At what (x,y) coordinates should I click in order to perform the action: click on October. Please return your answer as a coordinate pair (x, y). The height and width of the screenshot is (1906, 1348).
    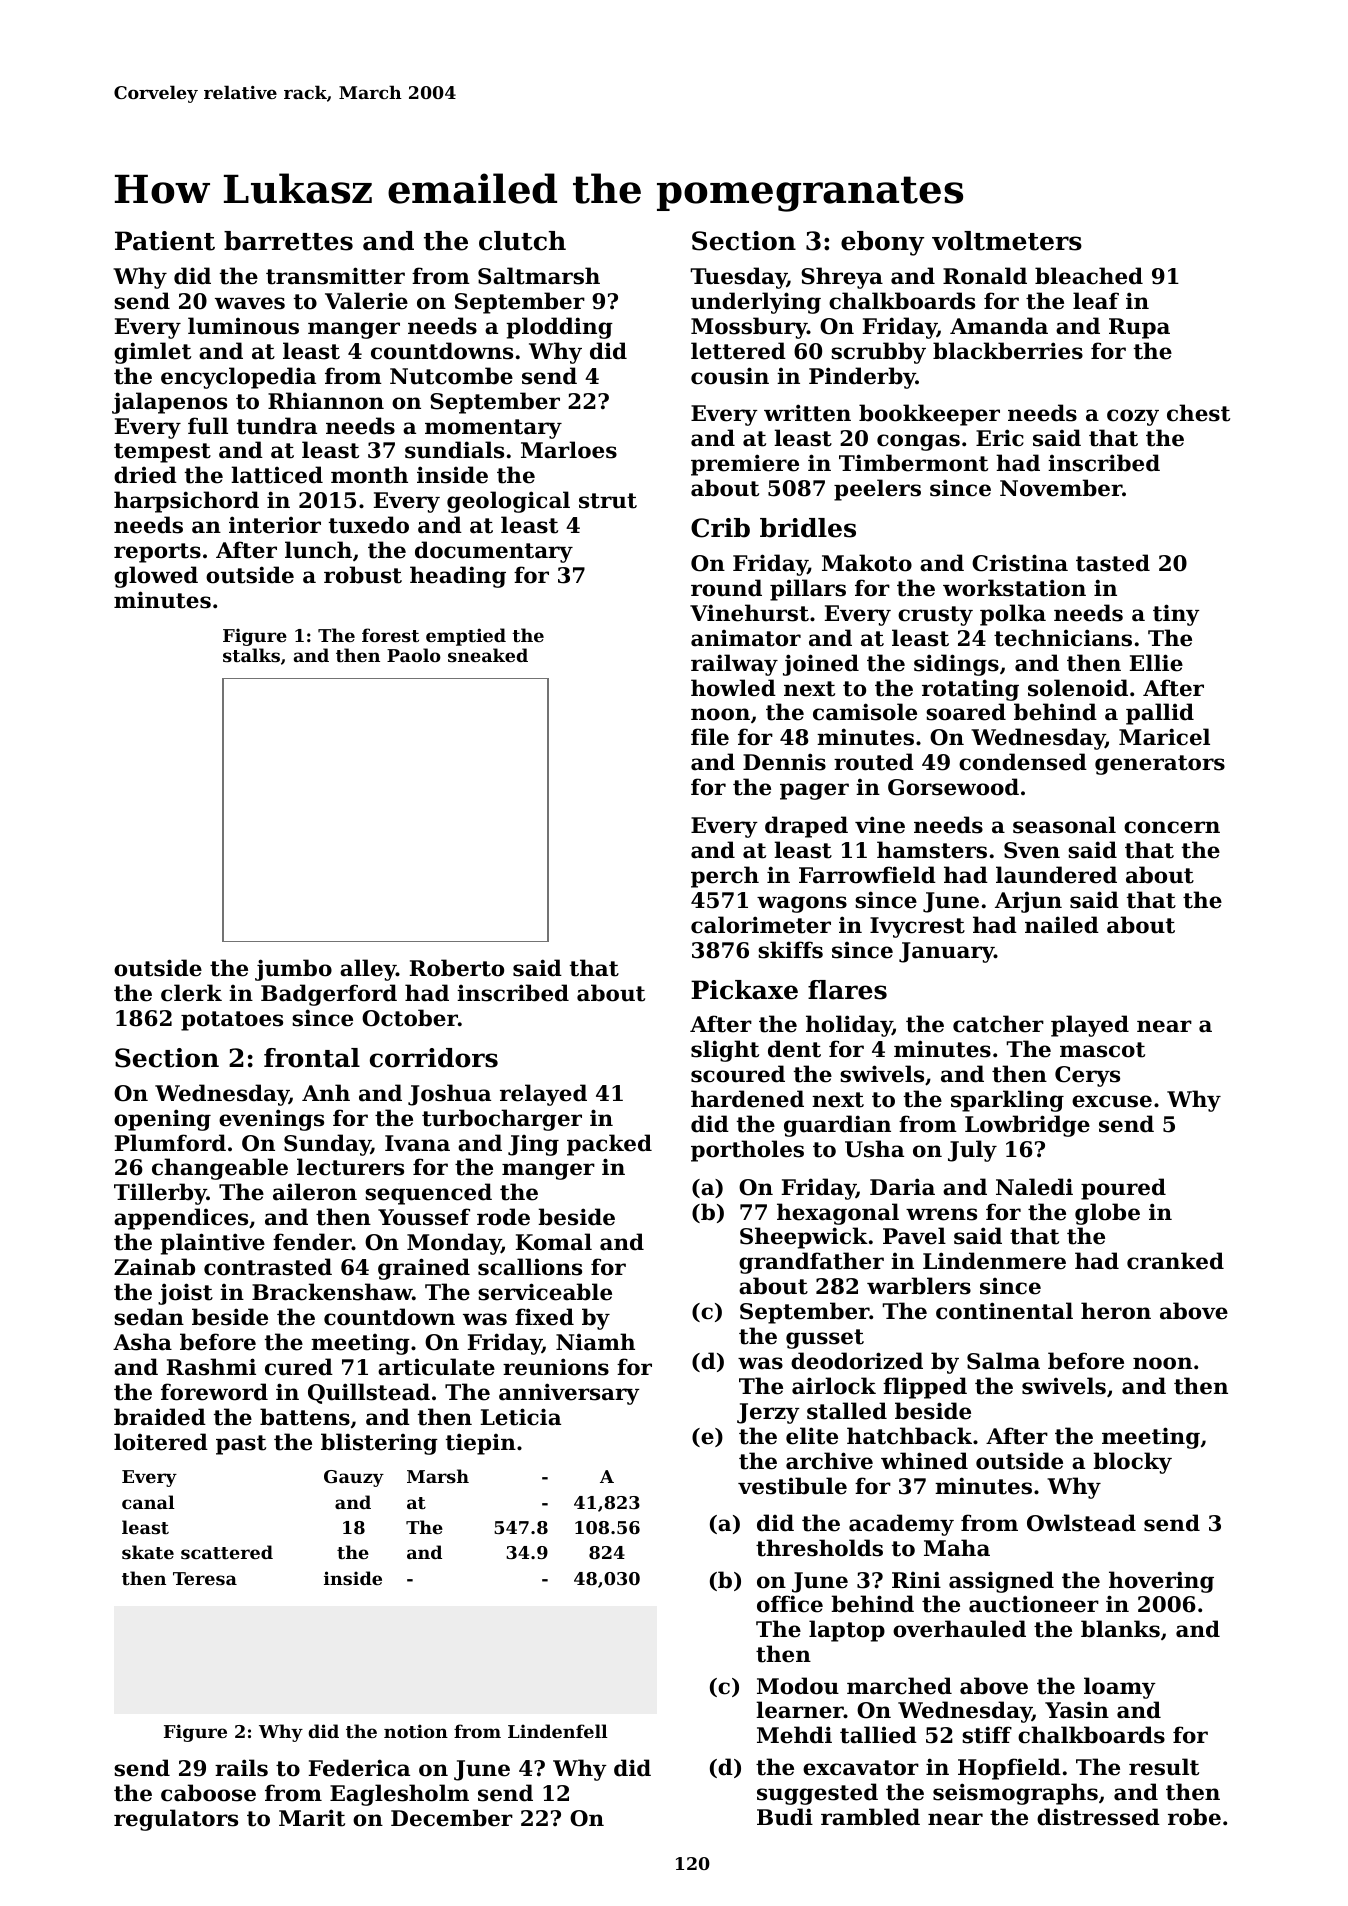
    Looking at the image, I should click on (410, 1018).
